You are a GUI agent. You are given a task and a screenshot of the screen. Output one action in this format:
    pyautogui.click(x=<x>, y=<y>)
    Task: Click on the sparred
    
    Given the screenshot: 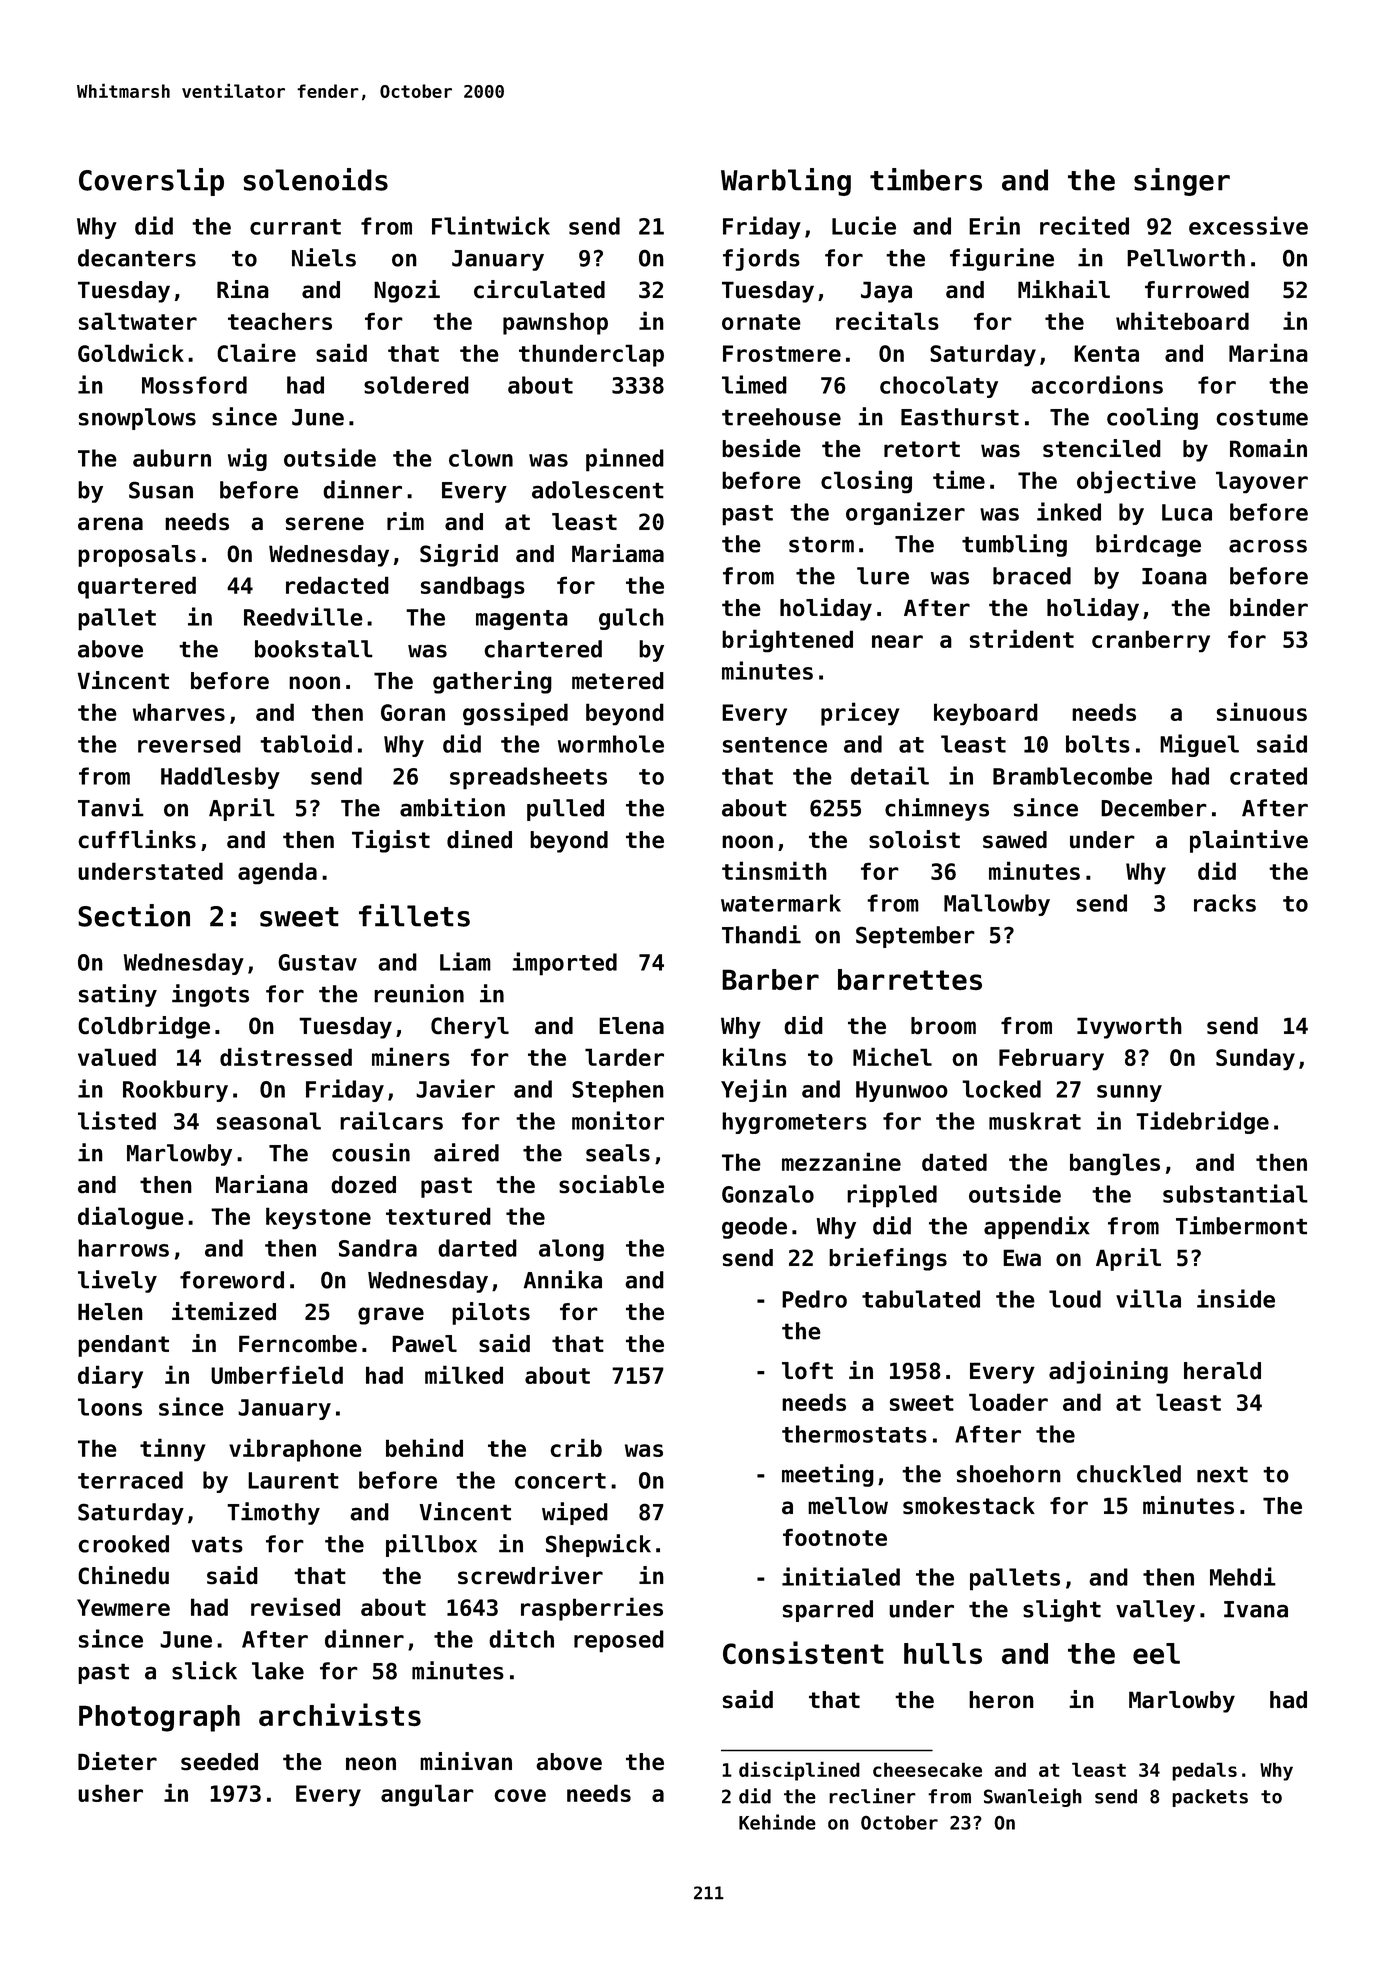 What is the action you would take?
    pyautogui.click(x=828, y=1611)
